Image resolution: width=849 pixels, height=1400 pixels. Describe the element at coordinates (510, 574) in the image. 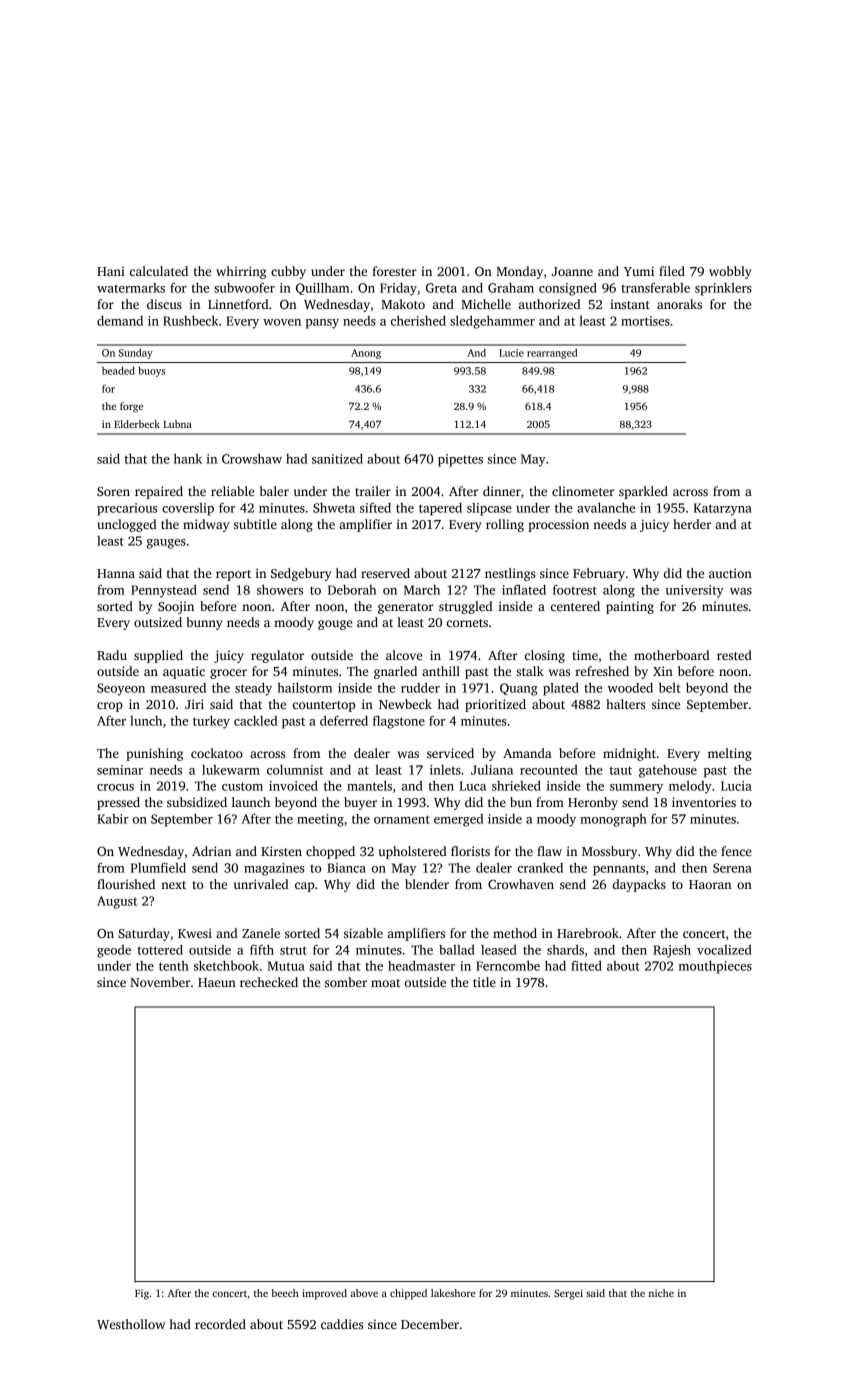

I see `nestlings` at that location.
